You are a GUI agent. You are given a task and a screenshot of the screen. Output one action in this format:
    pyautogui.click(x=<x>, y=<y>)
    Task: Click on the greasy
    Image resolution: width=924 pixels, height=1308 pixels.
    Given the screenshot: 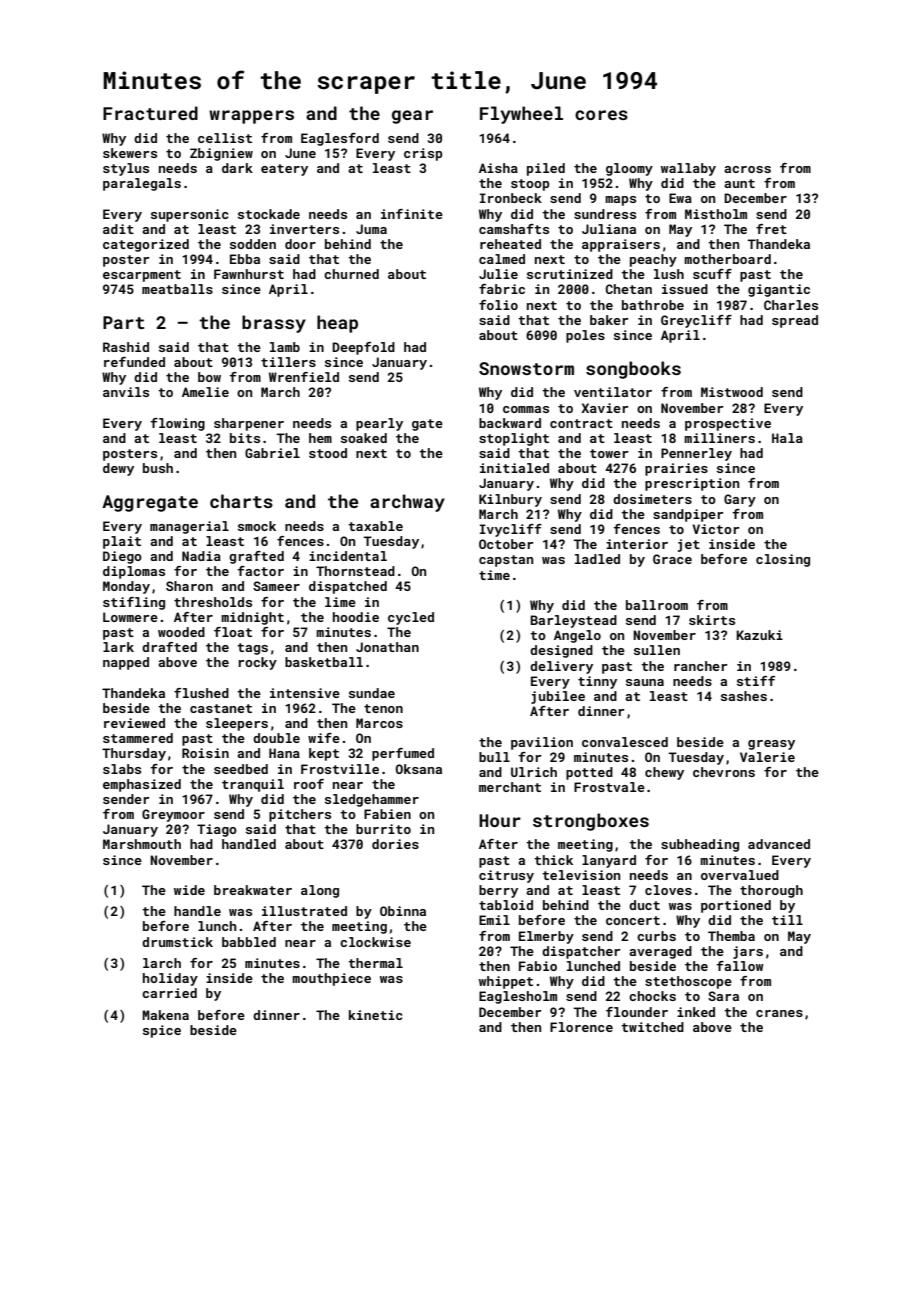 What is the action you would take?
    pyautogui.click(x=771, y=745)
